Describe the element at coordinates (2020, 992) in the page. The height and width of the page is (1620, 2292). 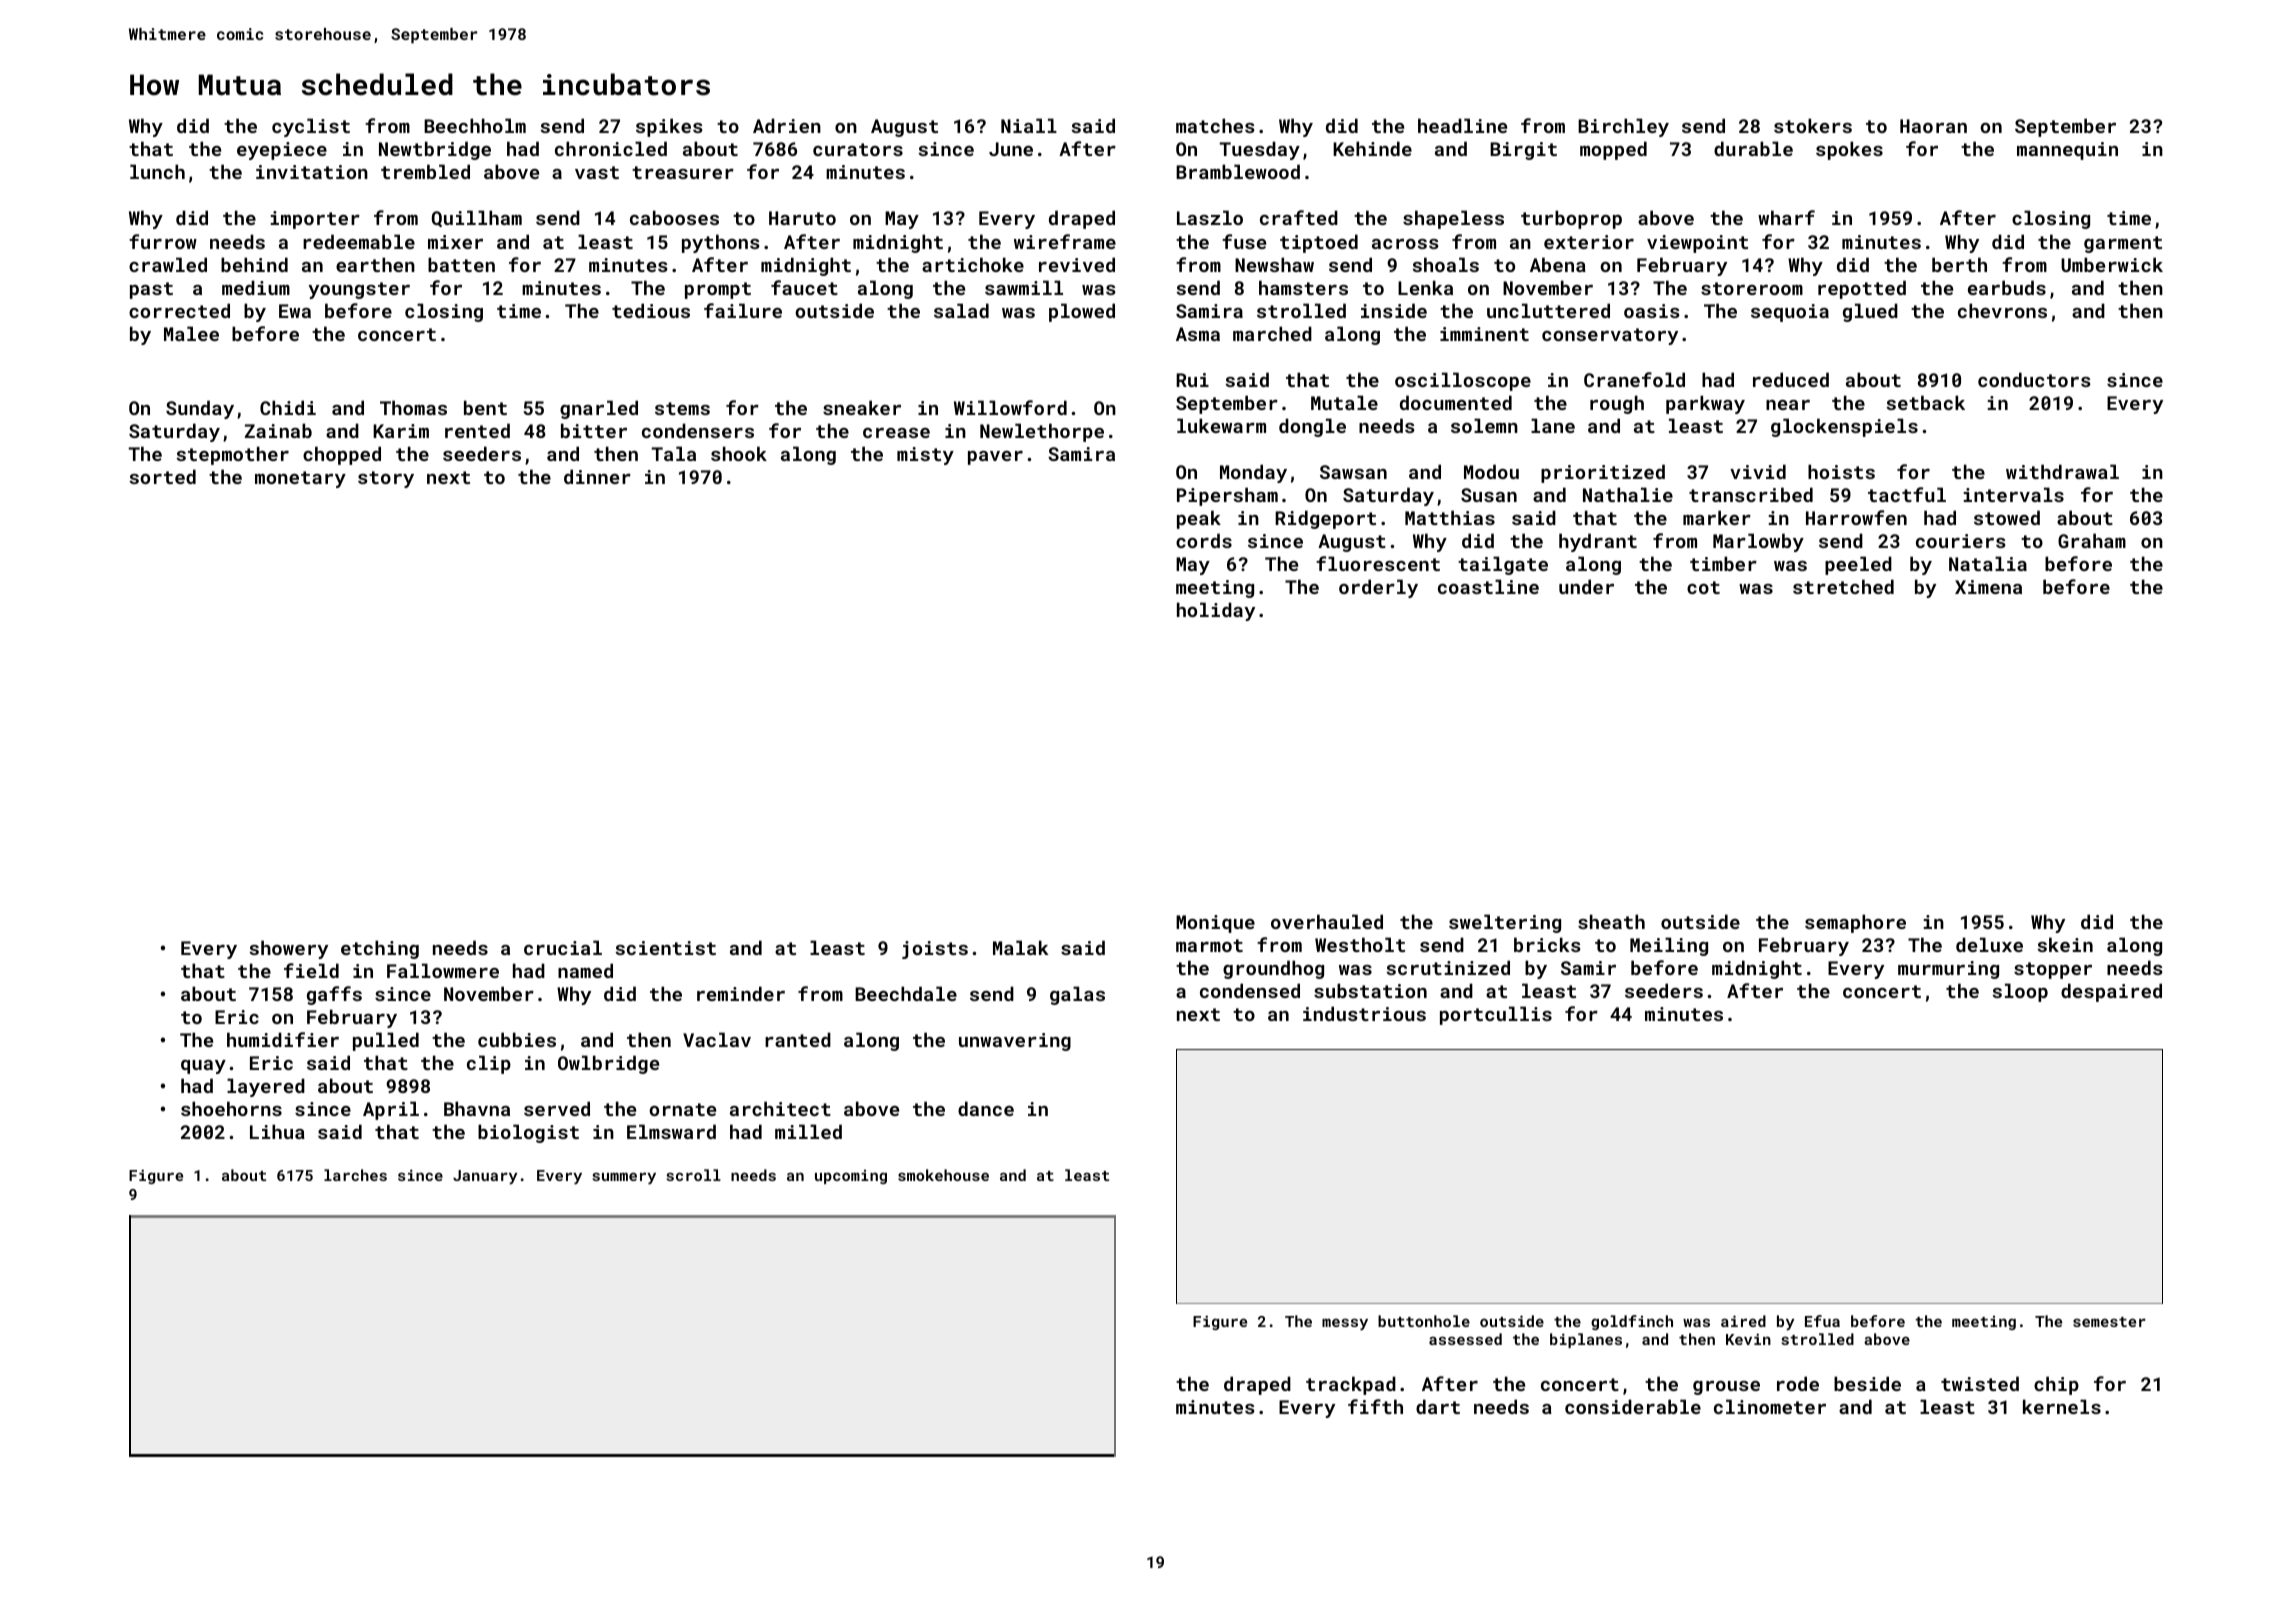
I see `sloop` at that location.
